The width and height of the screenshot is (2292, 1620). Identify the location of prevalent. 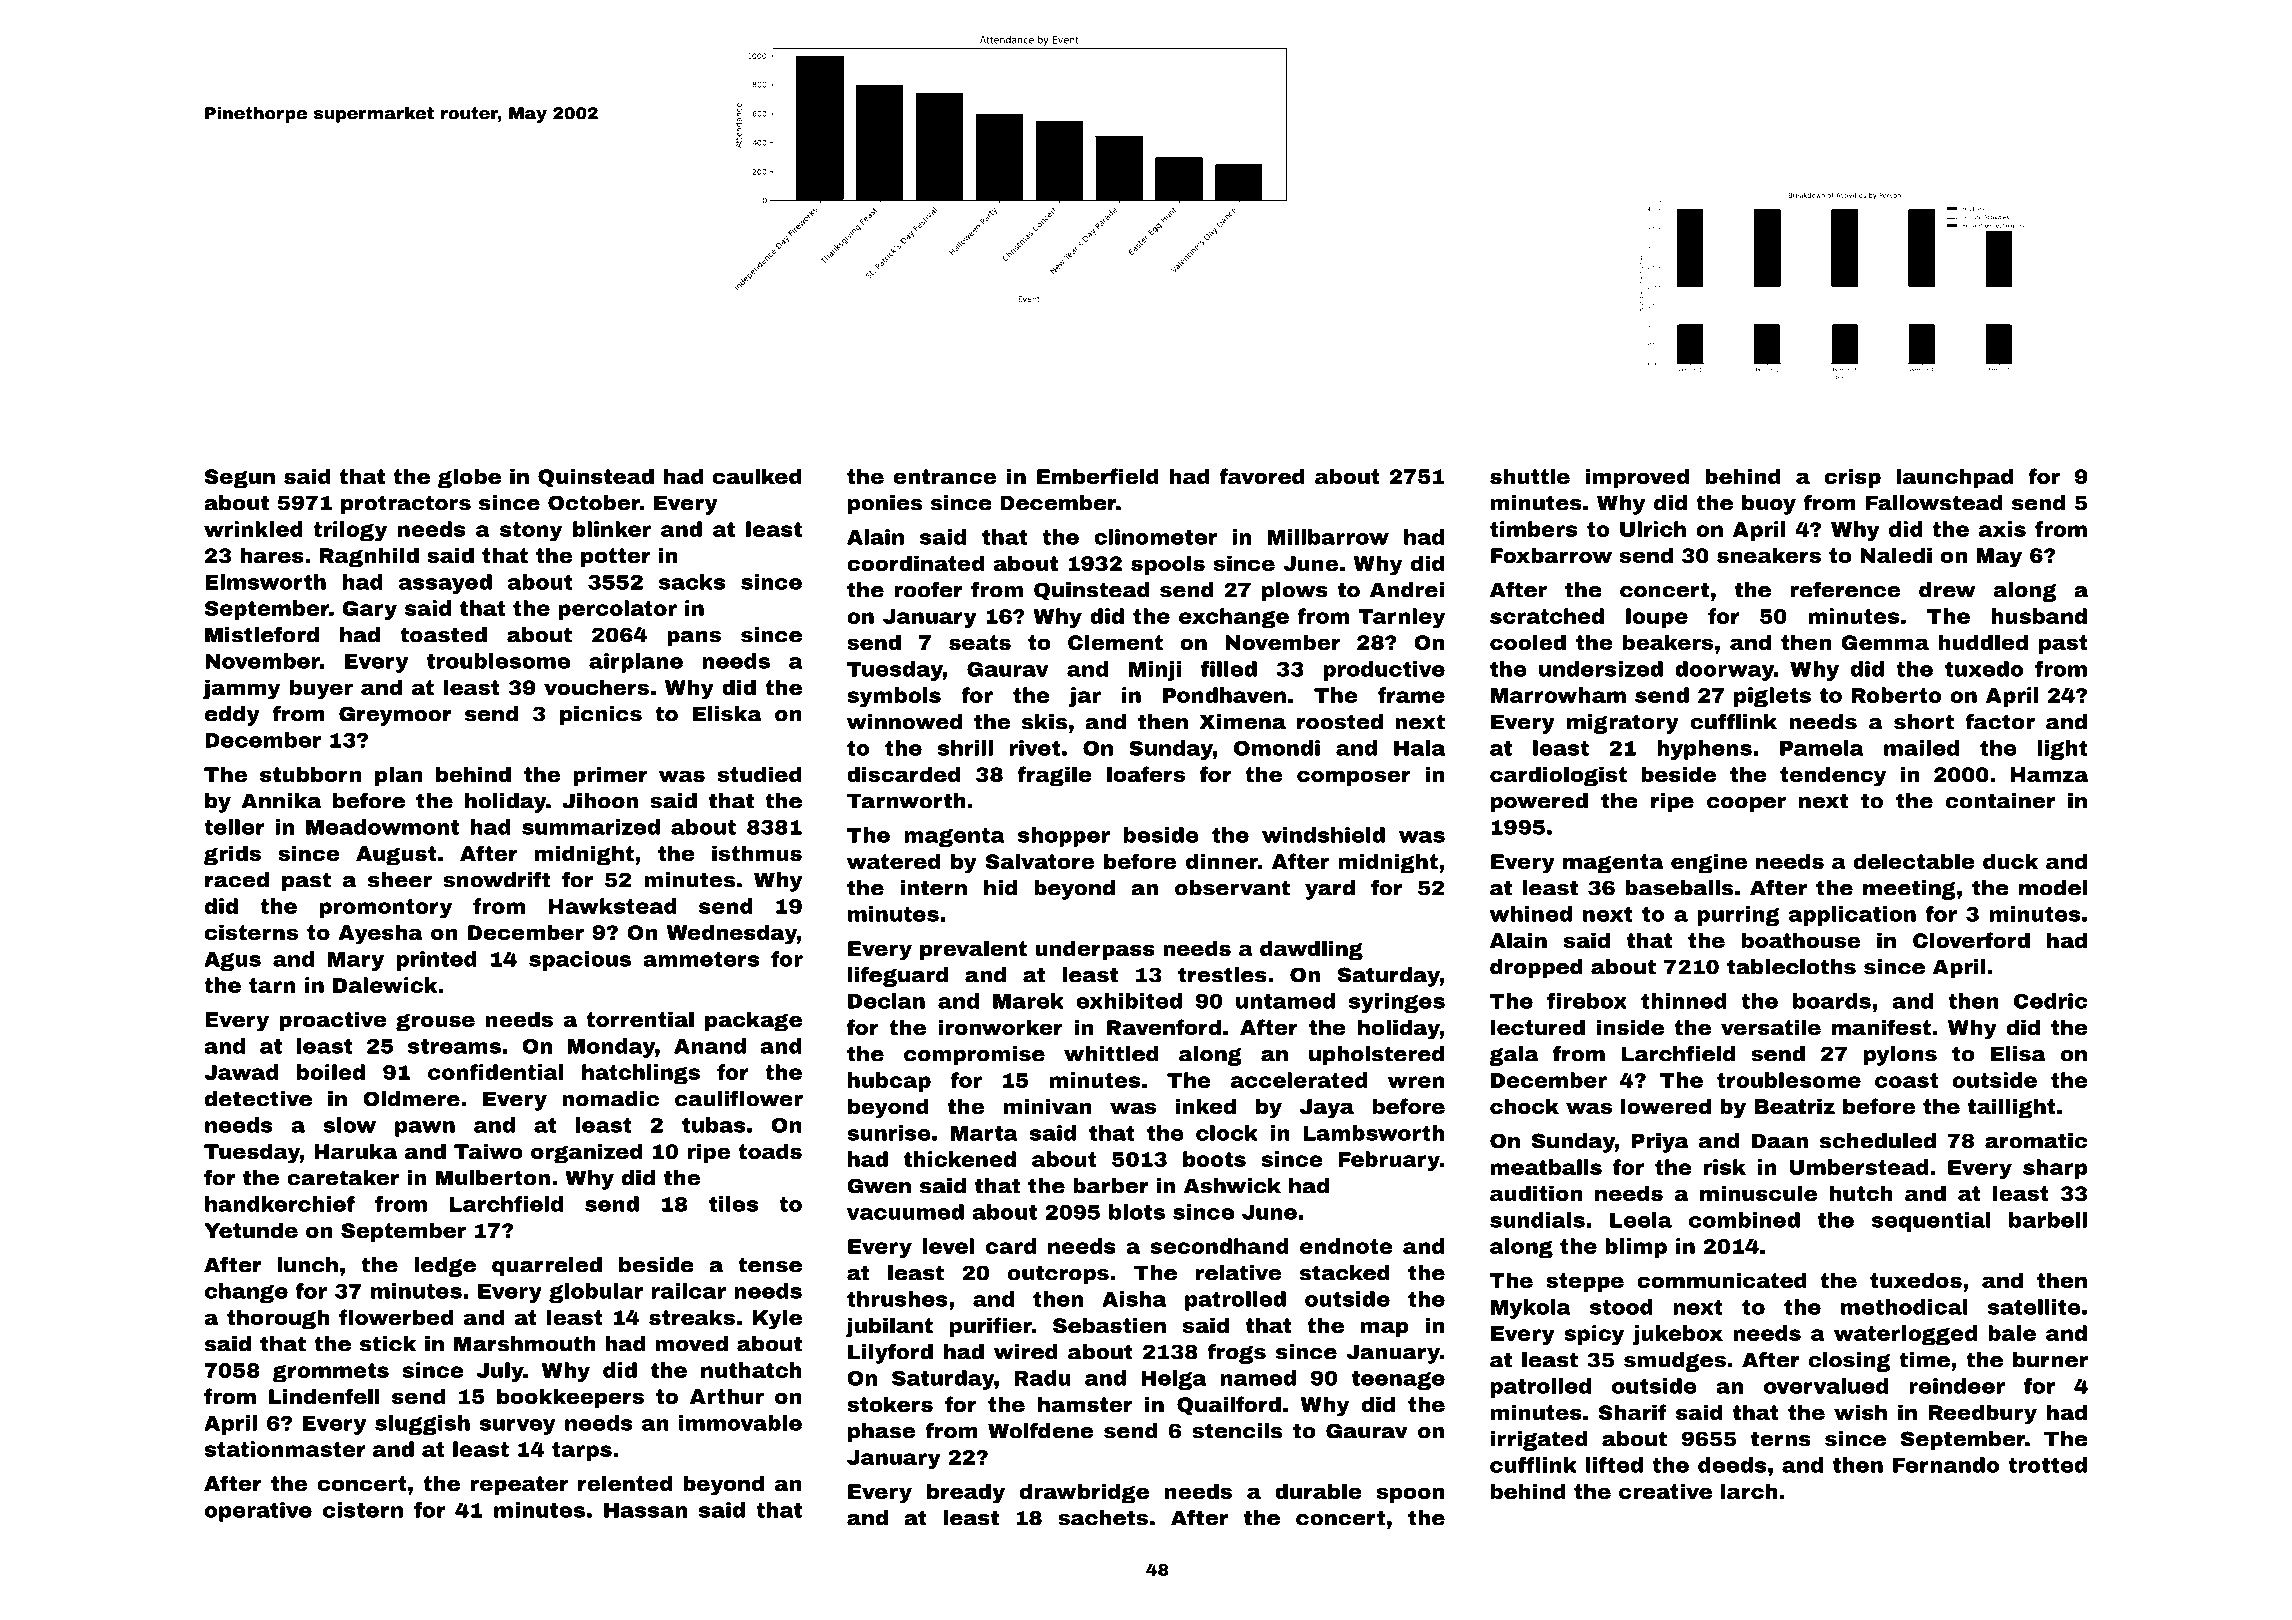
(973, 950).
